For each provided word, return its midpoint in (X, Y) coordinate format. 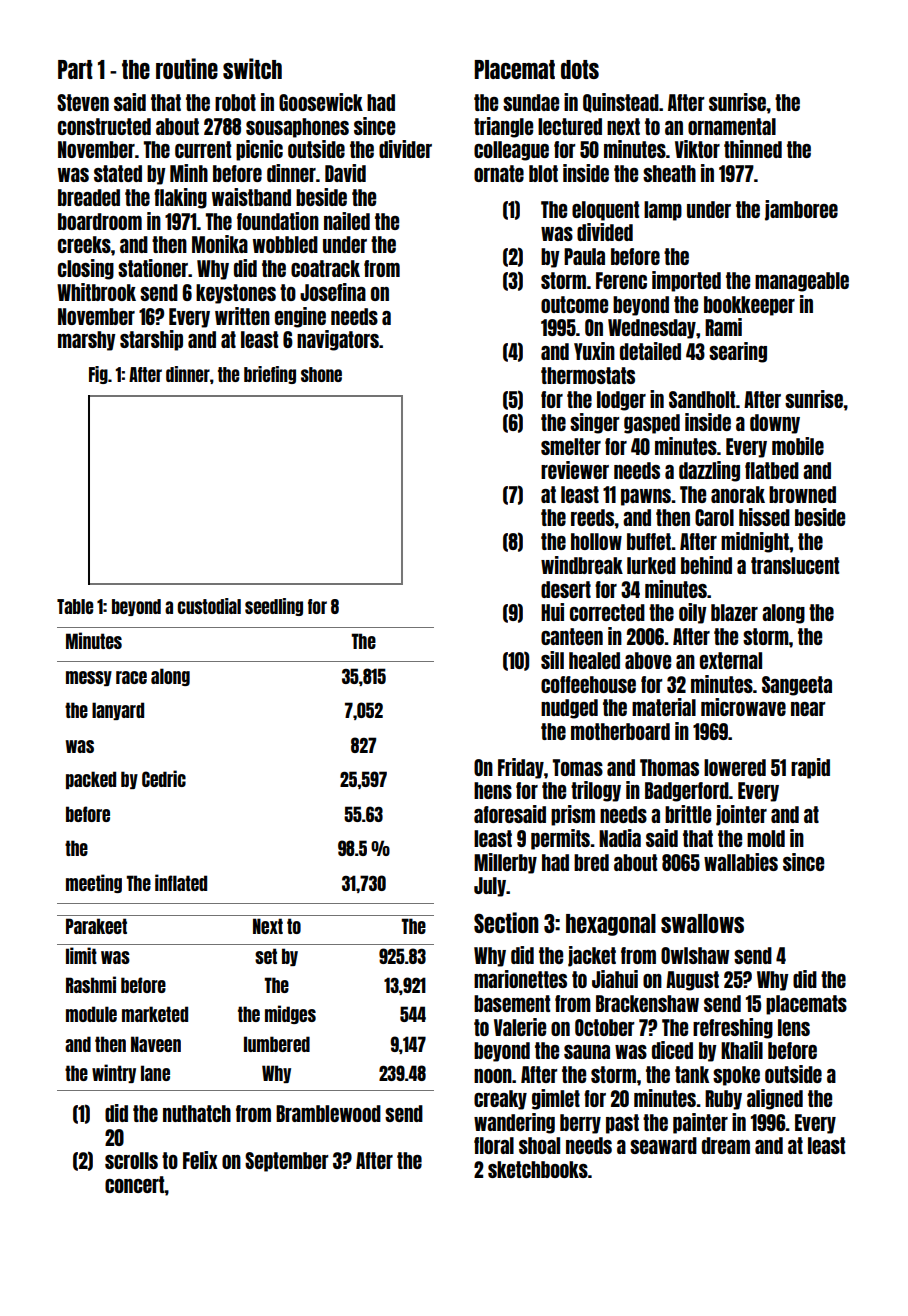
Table (75, 606)
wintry (114, 1073)
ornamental (732, 126)
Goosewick (321, 102)
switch (252, 68)
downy (775, 424)
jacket (592, 956)
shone (321, 374)
